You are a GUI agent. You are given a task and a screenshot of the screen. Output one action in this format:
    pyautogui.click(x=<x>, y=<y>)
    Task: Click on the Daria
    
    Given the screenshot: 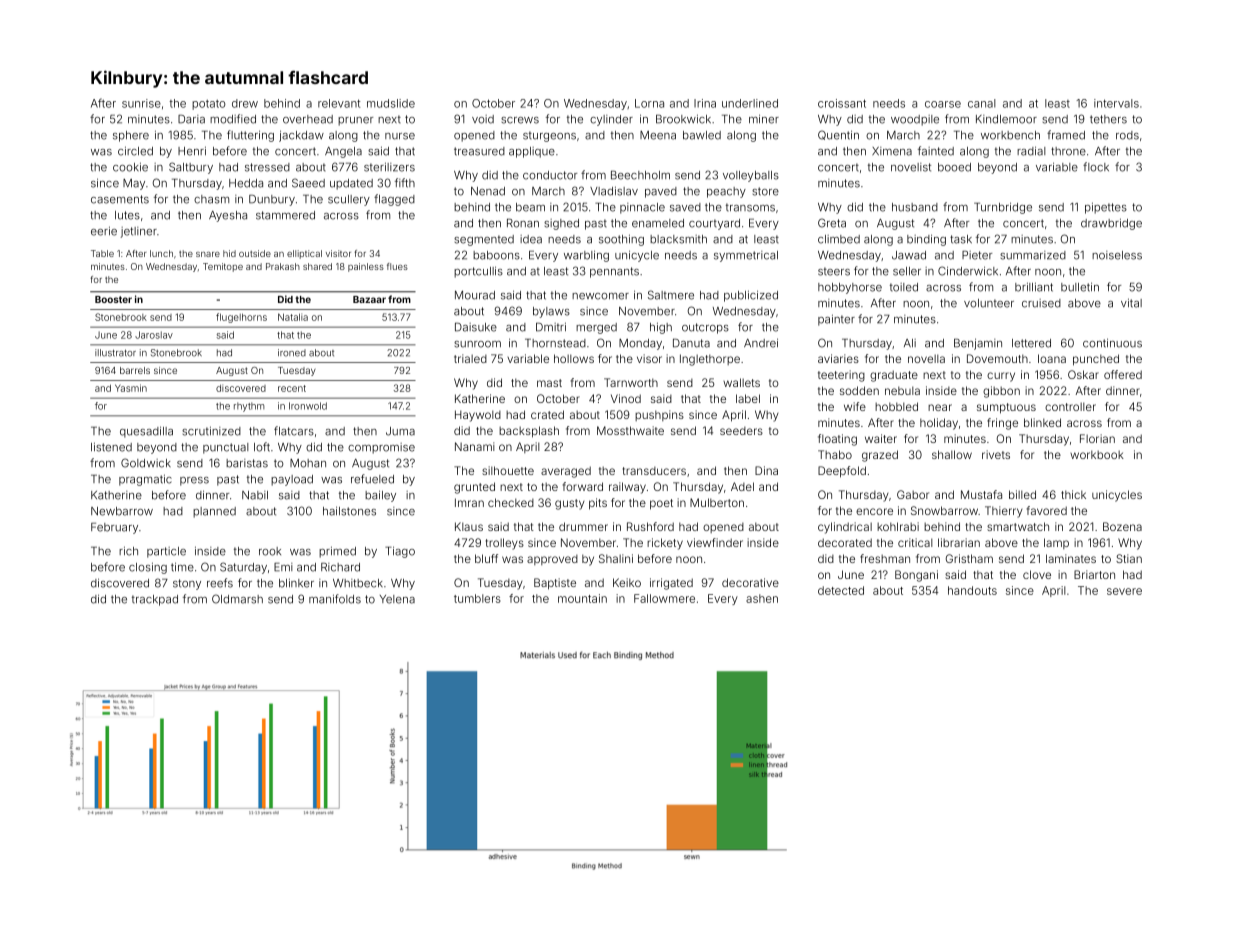 What is the action you would take?
    pyautogui.click(x=191, y=119)
